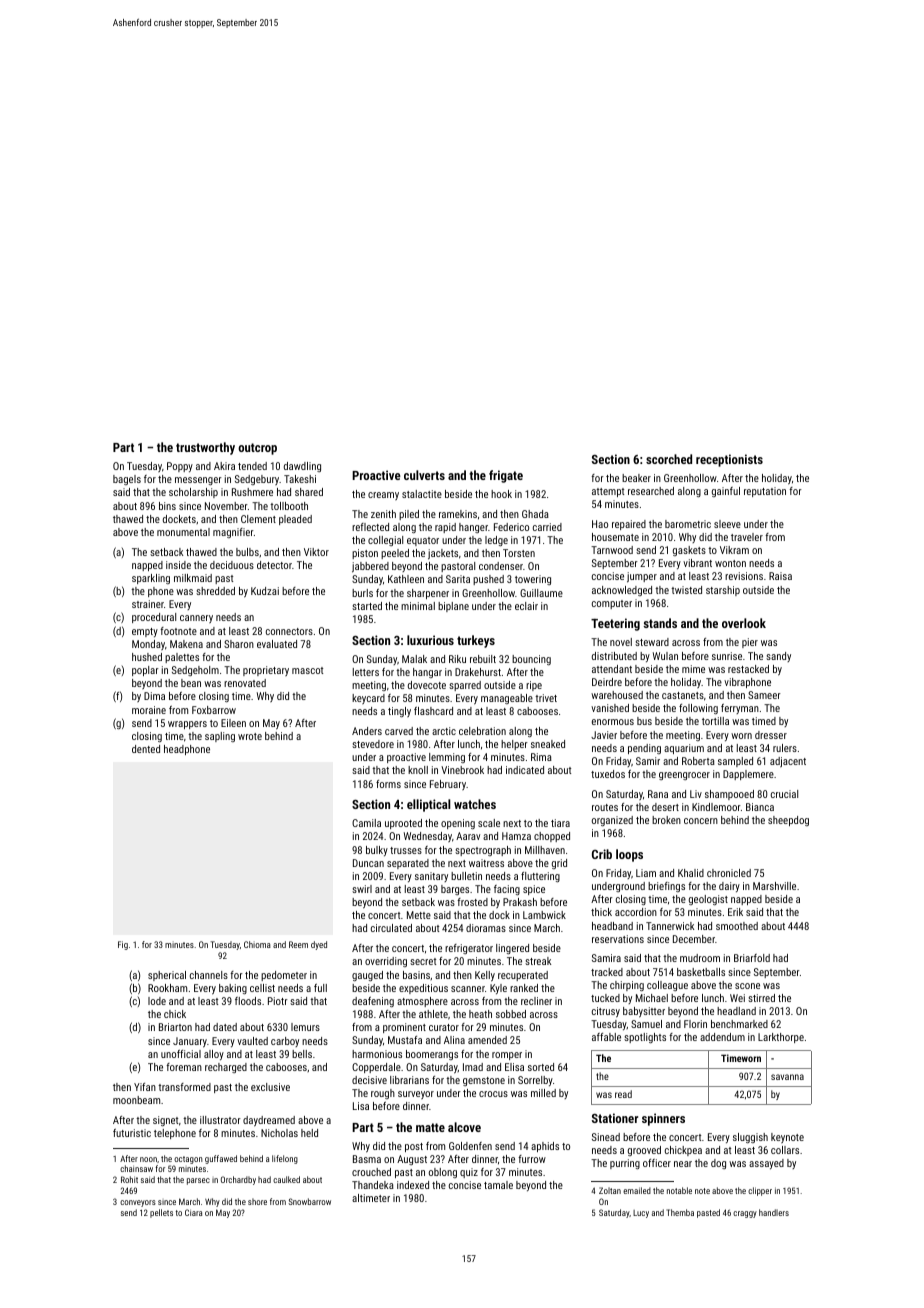  I want to click on frigate, so click(506, 476).
